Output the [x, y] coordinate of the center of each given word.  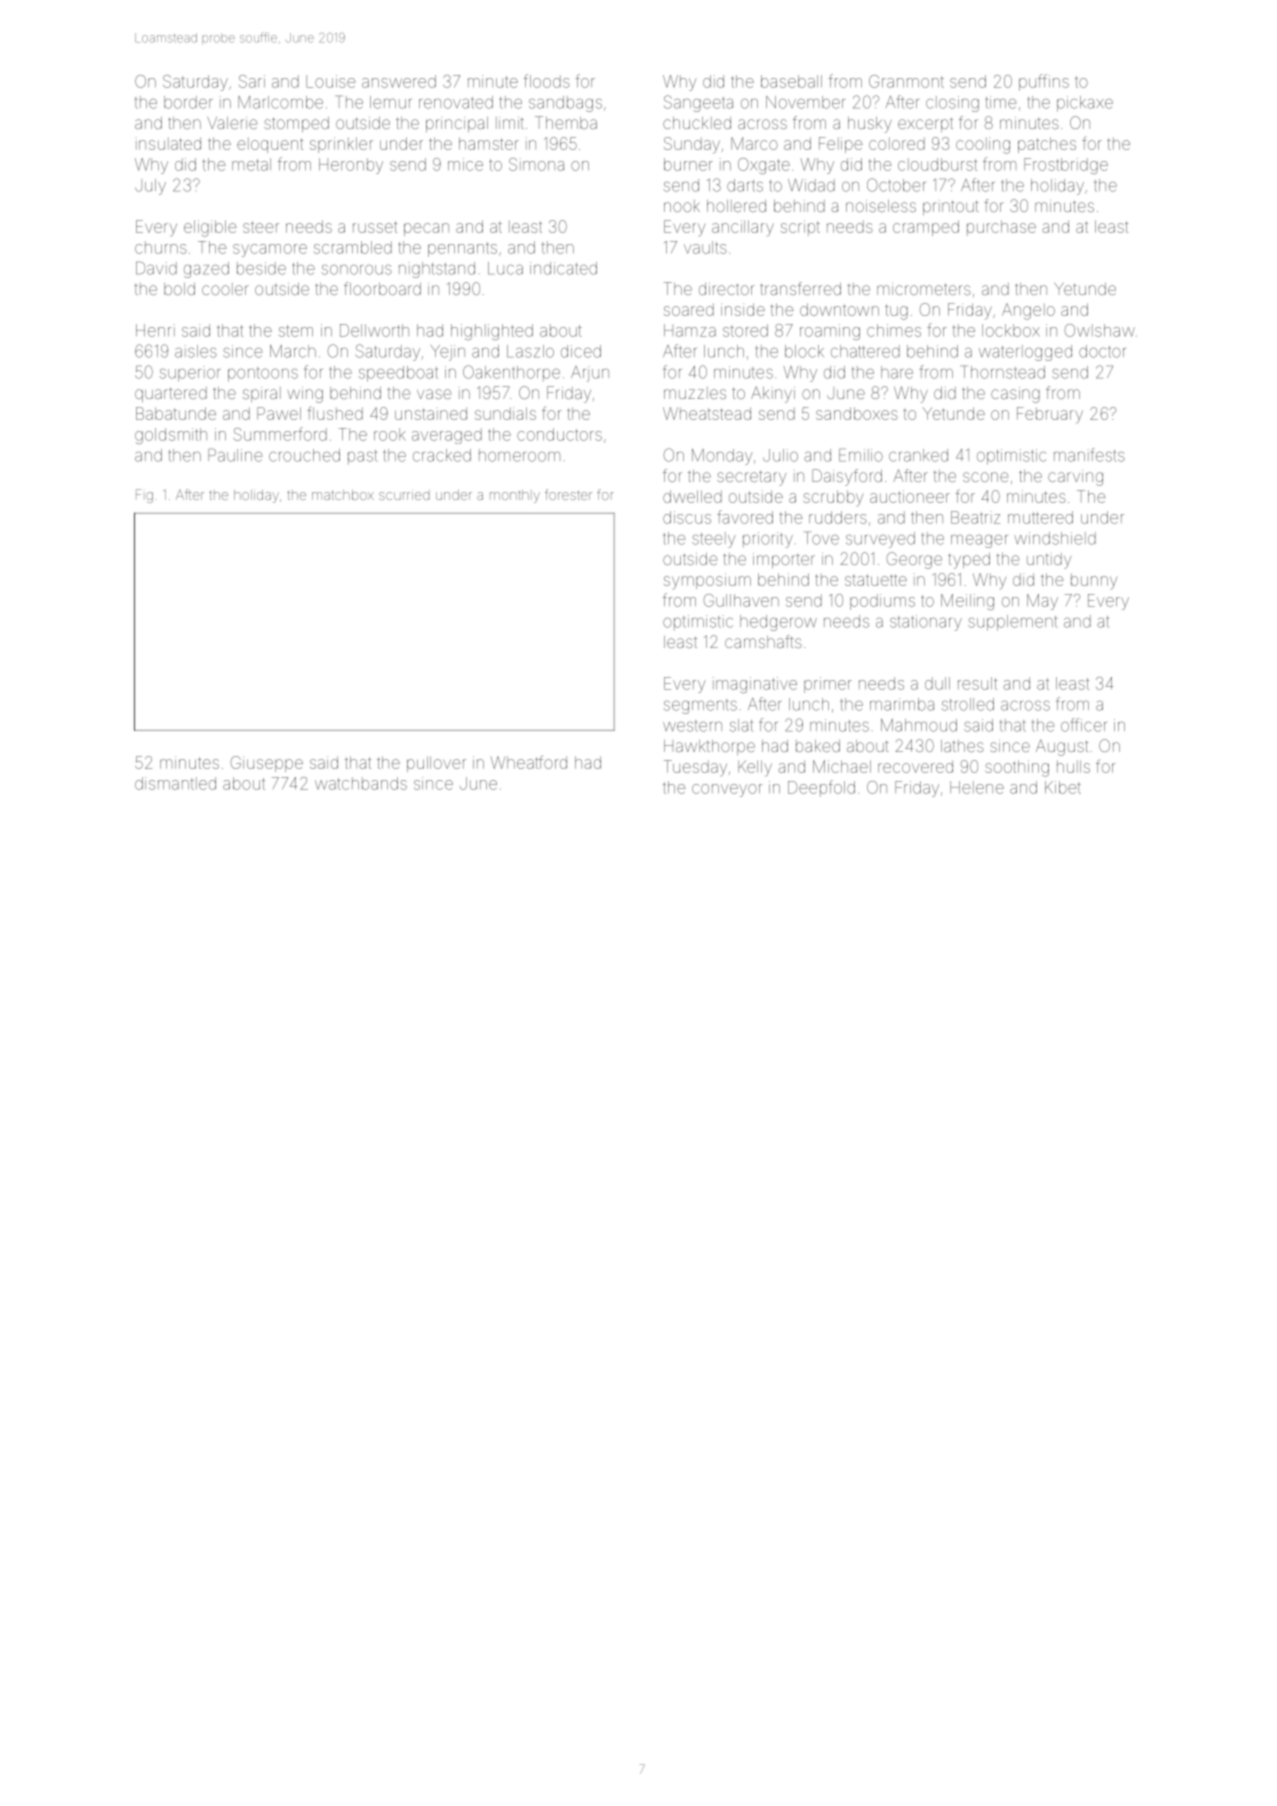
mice [465, 164]
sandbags [565, 104]
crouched [304, 455]
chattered [865, 351]
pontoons [263, 374]
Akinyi [773, 394]
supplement [1012, 623]
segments [700, 706]
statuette [876, 580]
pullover [436, 764]
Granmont [906, 81]
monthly [515, 496]
